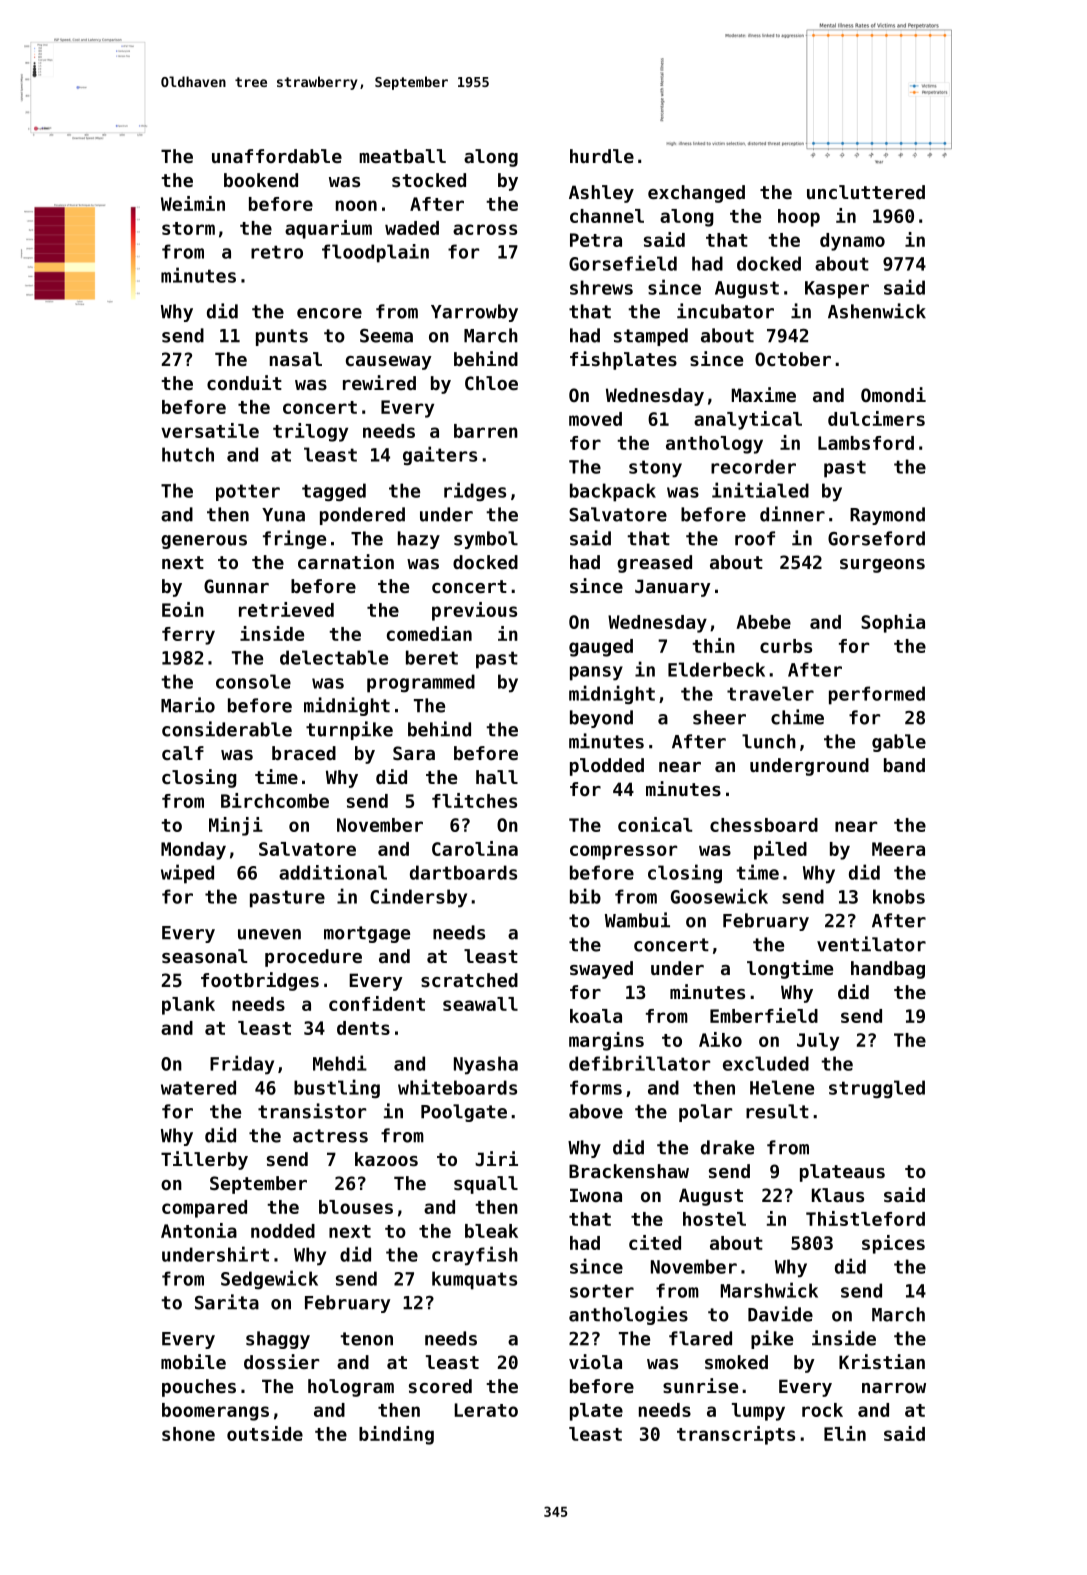 The width and height of the image is (1087, 1575). Describe the element at coordinates (269, 934) in the image. I see `uneven` at that location.
